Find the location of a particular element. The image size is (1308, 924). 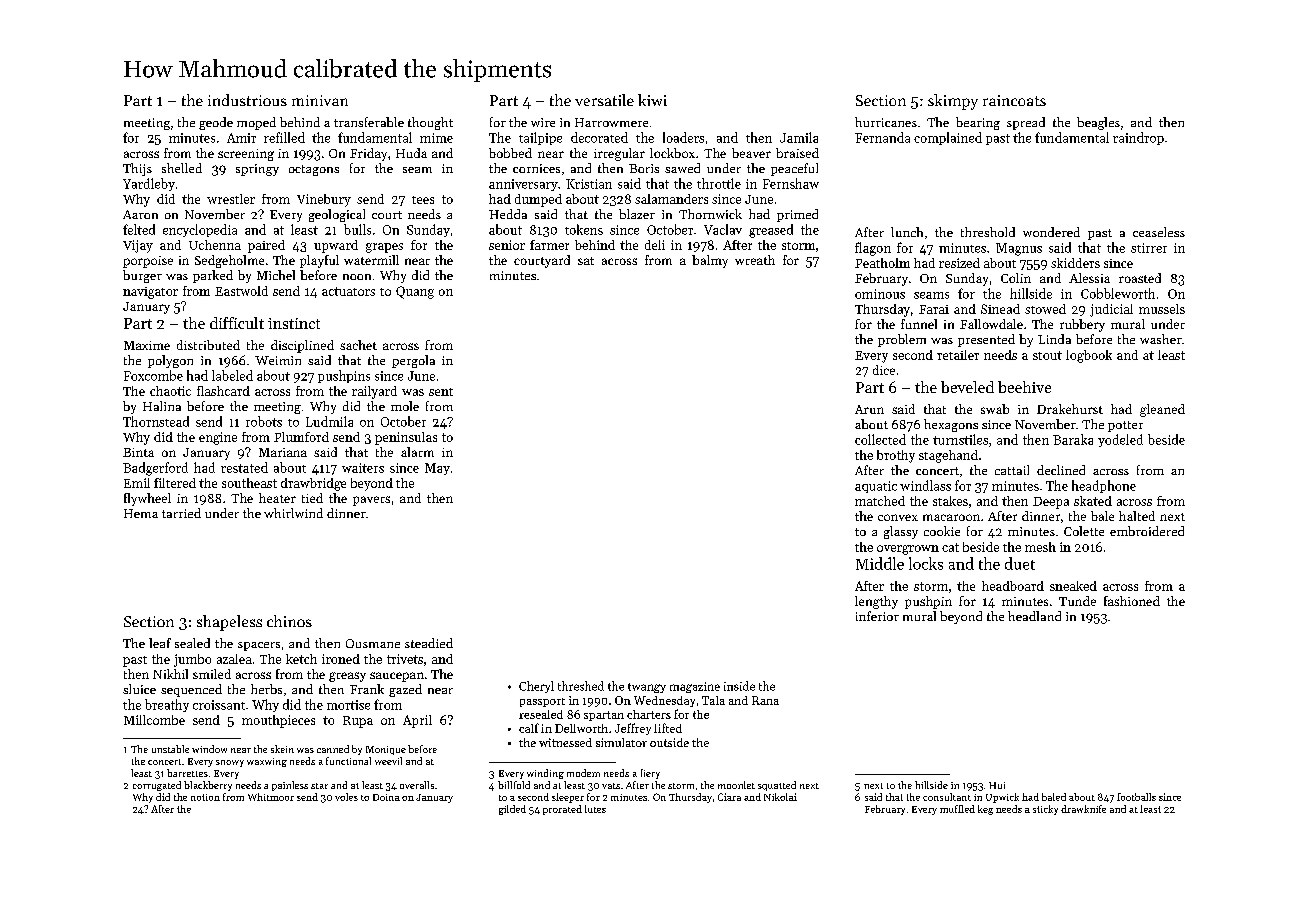

complained is located at coordinates (948, 138).
